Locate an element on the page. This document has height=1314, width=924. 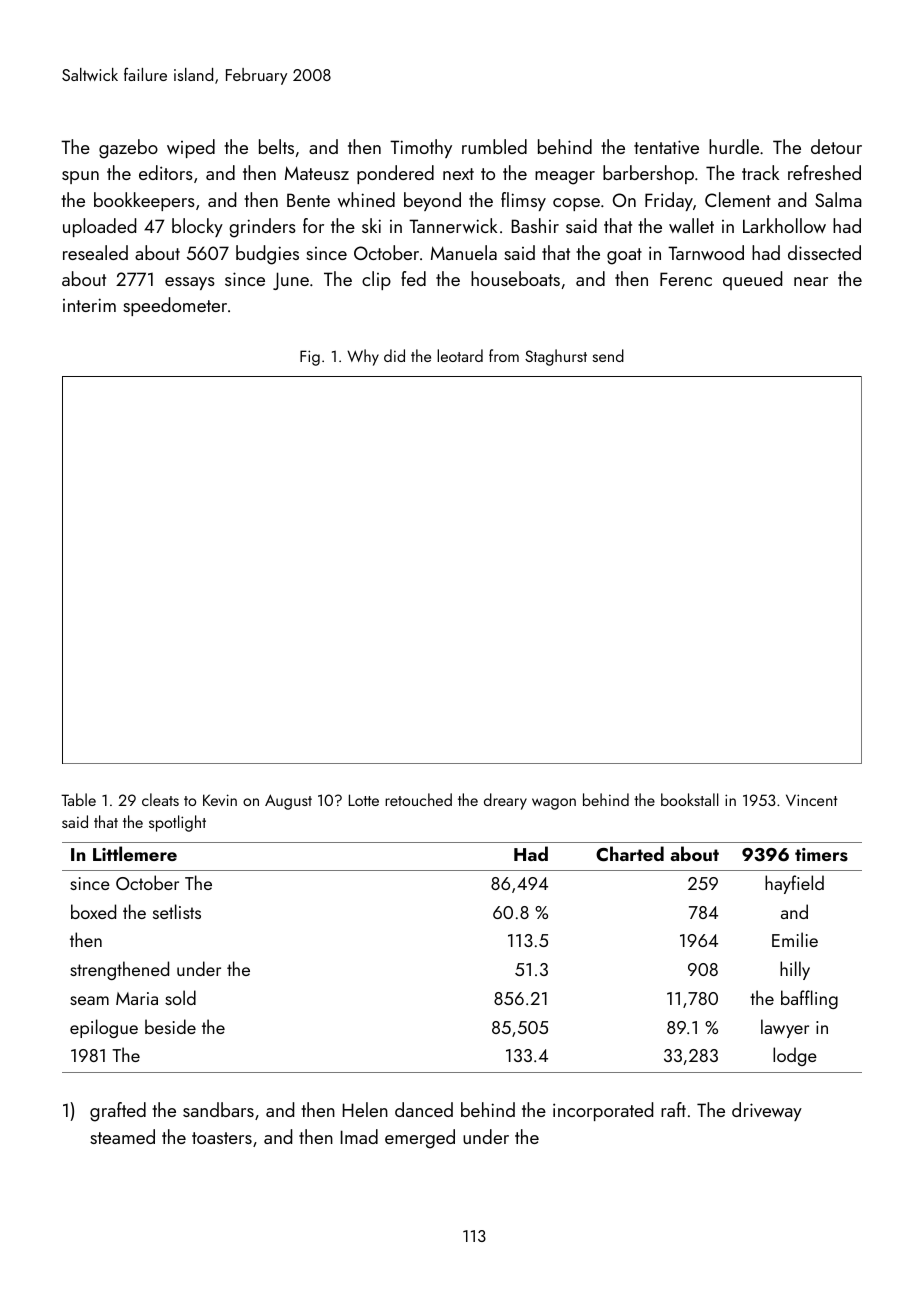
did is located at coordinates (394, 355).
